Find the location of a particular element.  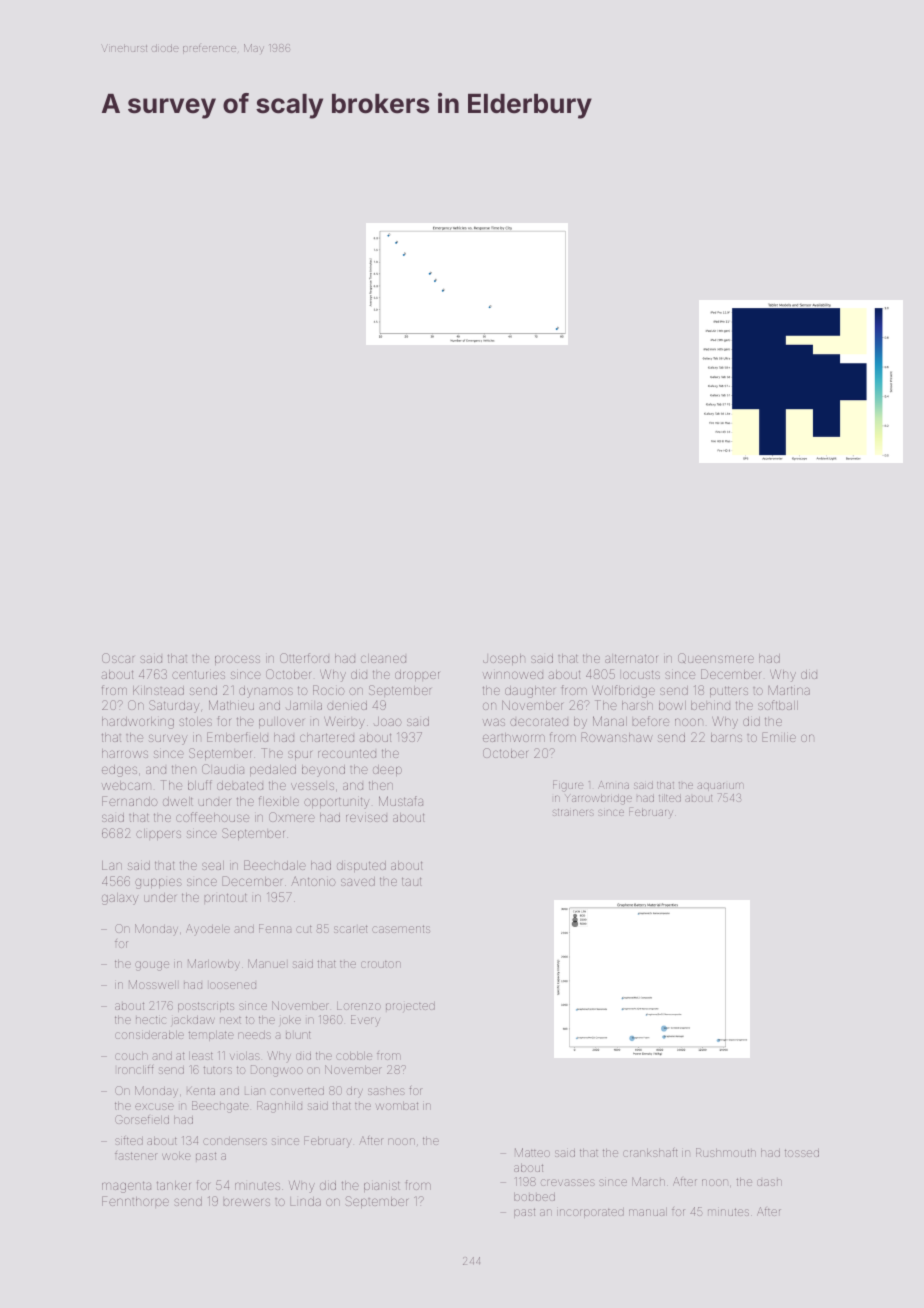

dynamos is located at coordinates (266, 692).
